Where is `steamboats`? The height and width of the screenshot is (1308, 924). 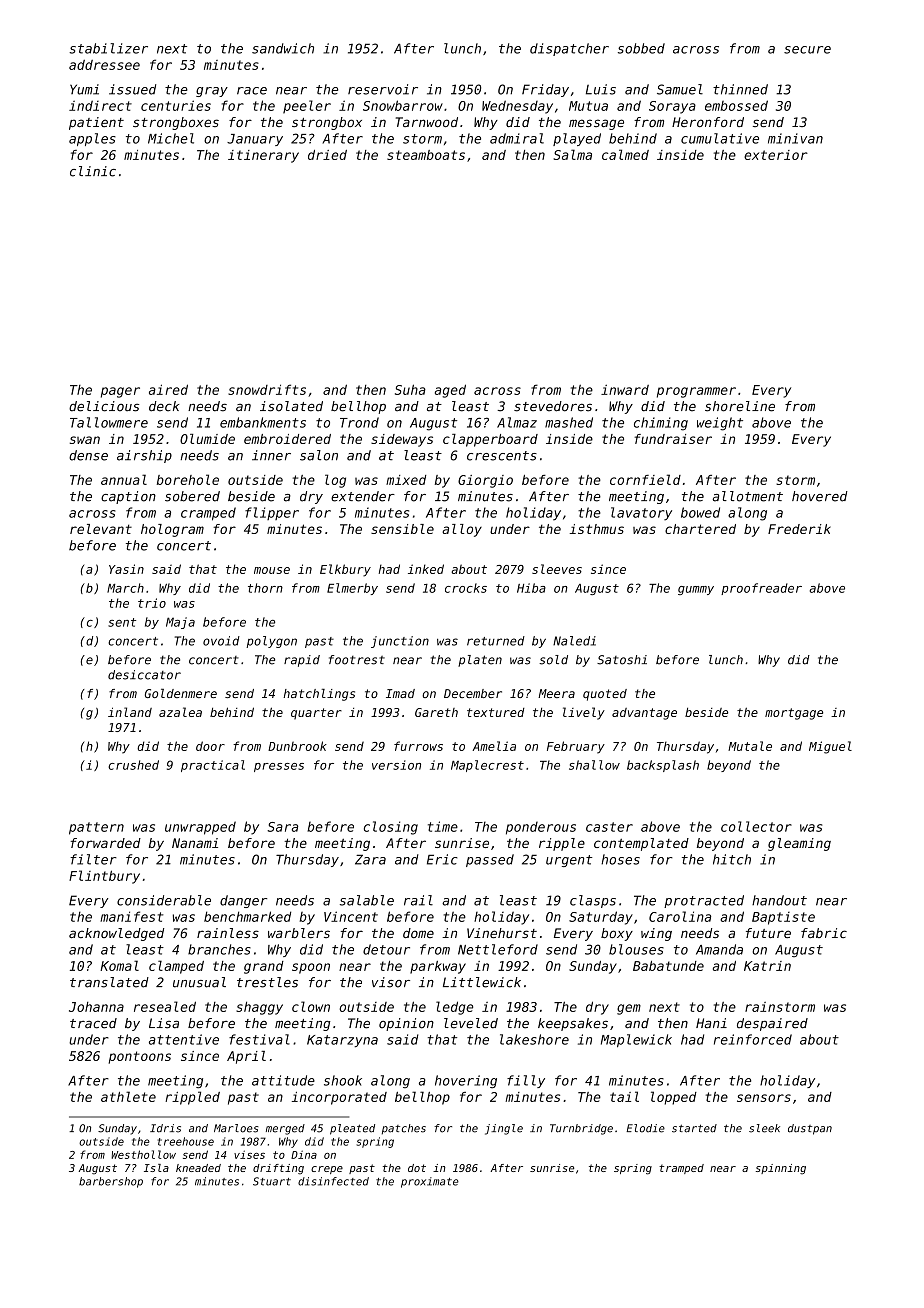 steamboats is located at coordinates (426, 155).
